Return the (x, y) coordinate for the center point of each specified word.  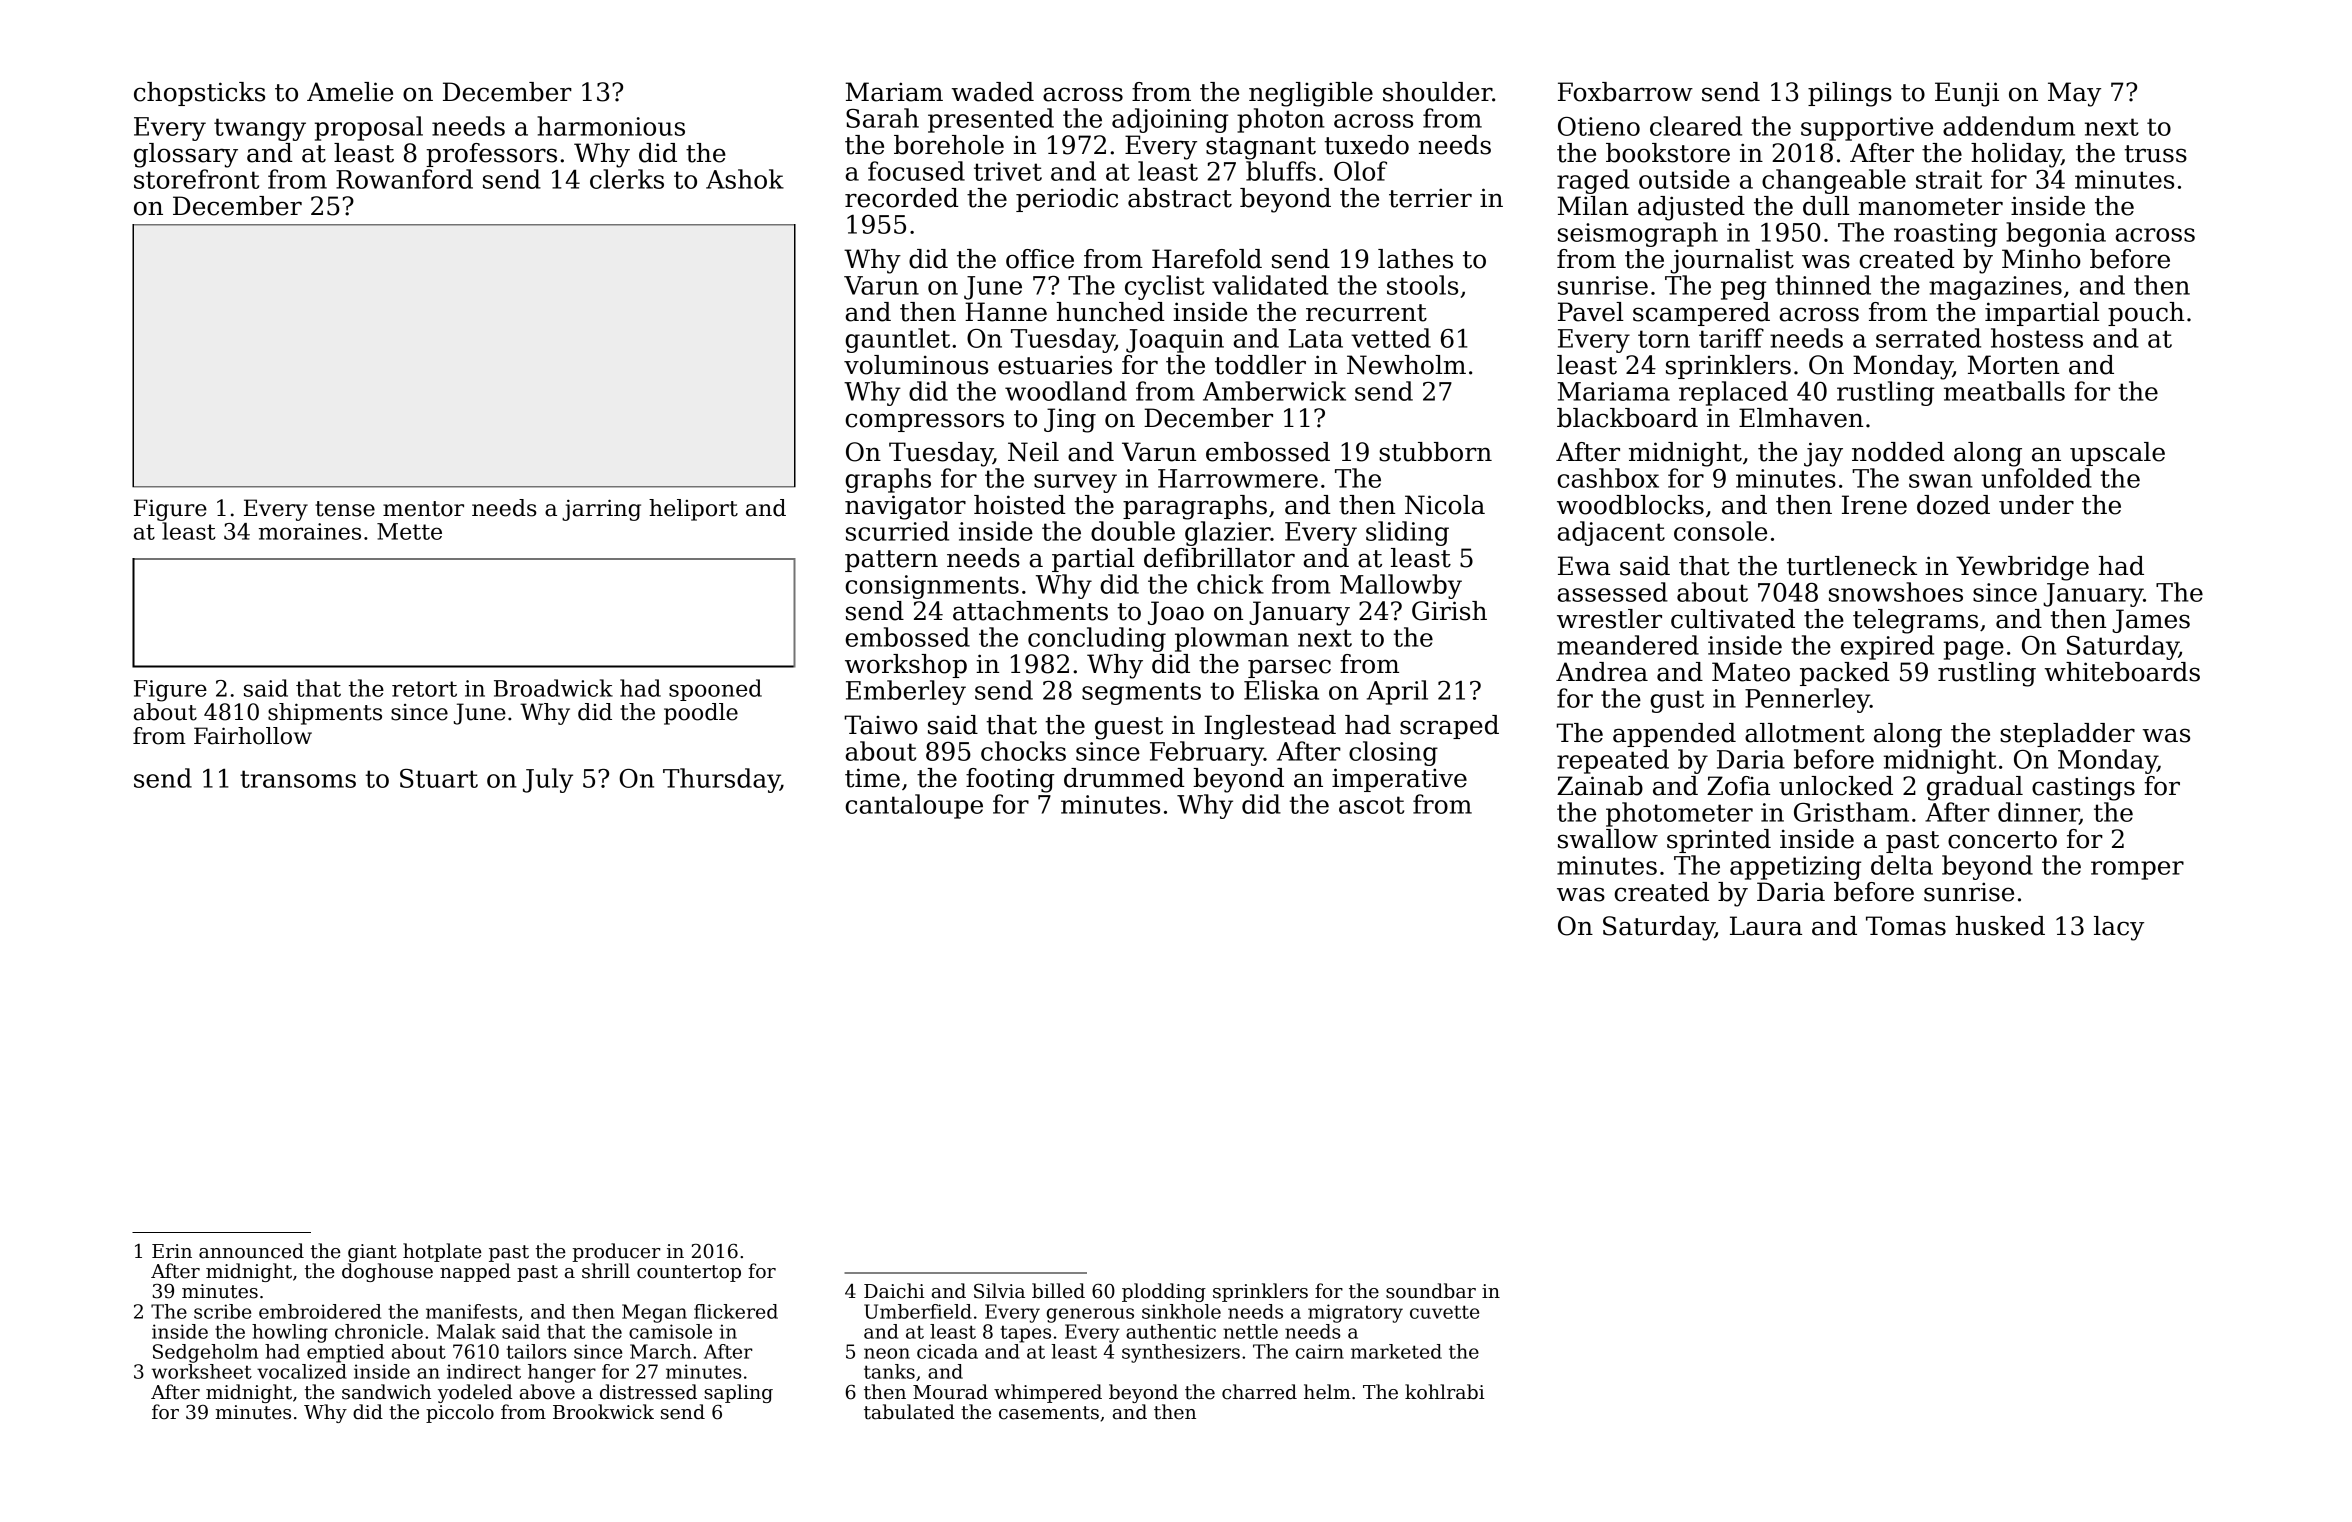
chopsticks (199, 94)
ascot (1371, 805)
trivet (1008, 171)
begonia (2056, 234)
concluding (1097, 639)
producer (616, 1252)
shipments (325, 714)
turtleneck (1852, 566)
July (548, 780)
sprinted (1719, 841)
